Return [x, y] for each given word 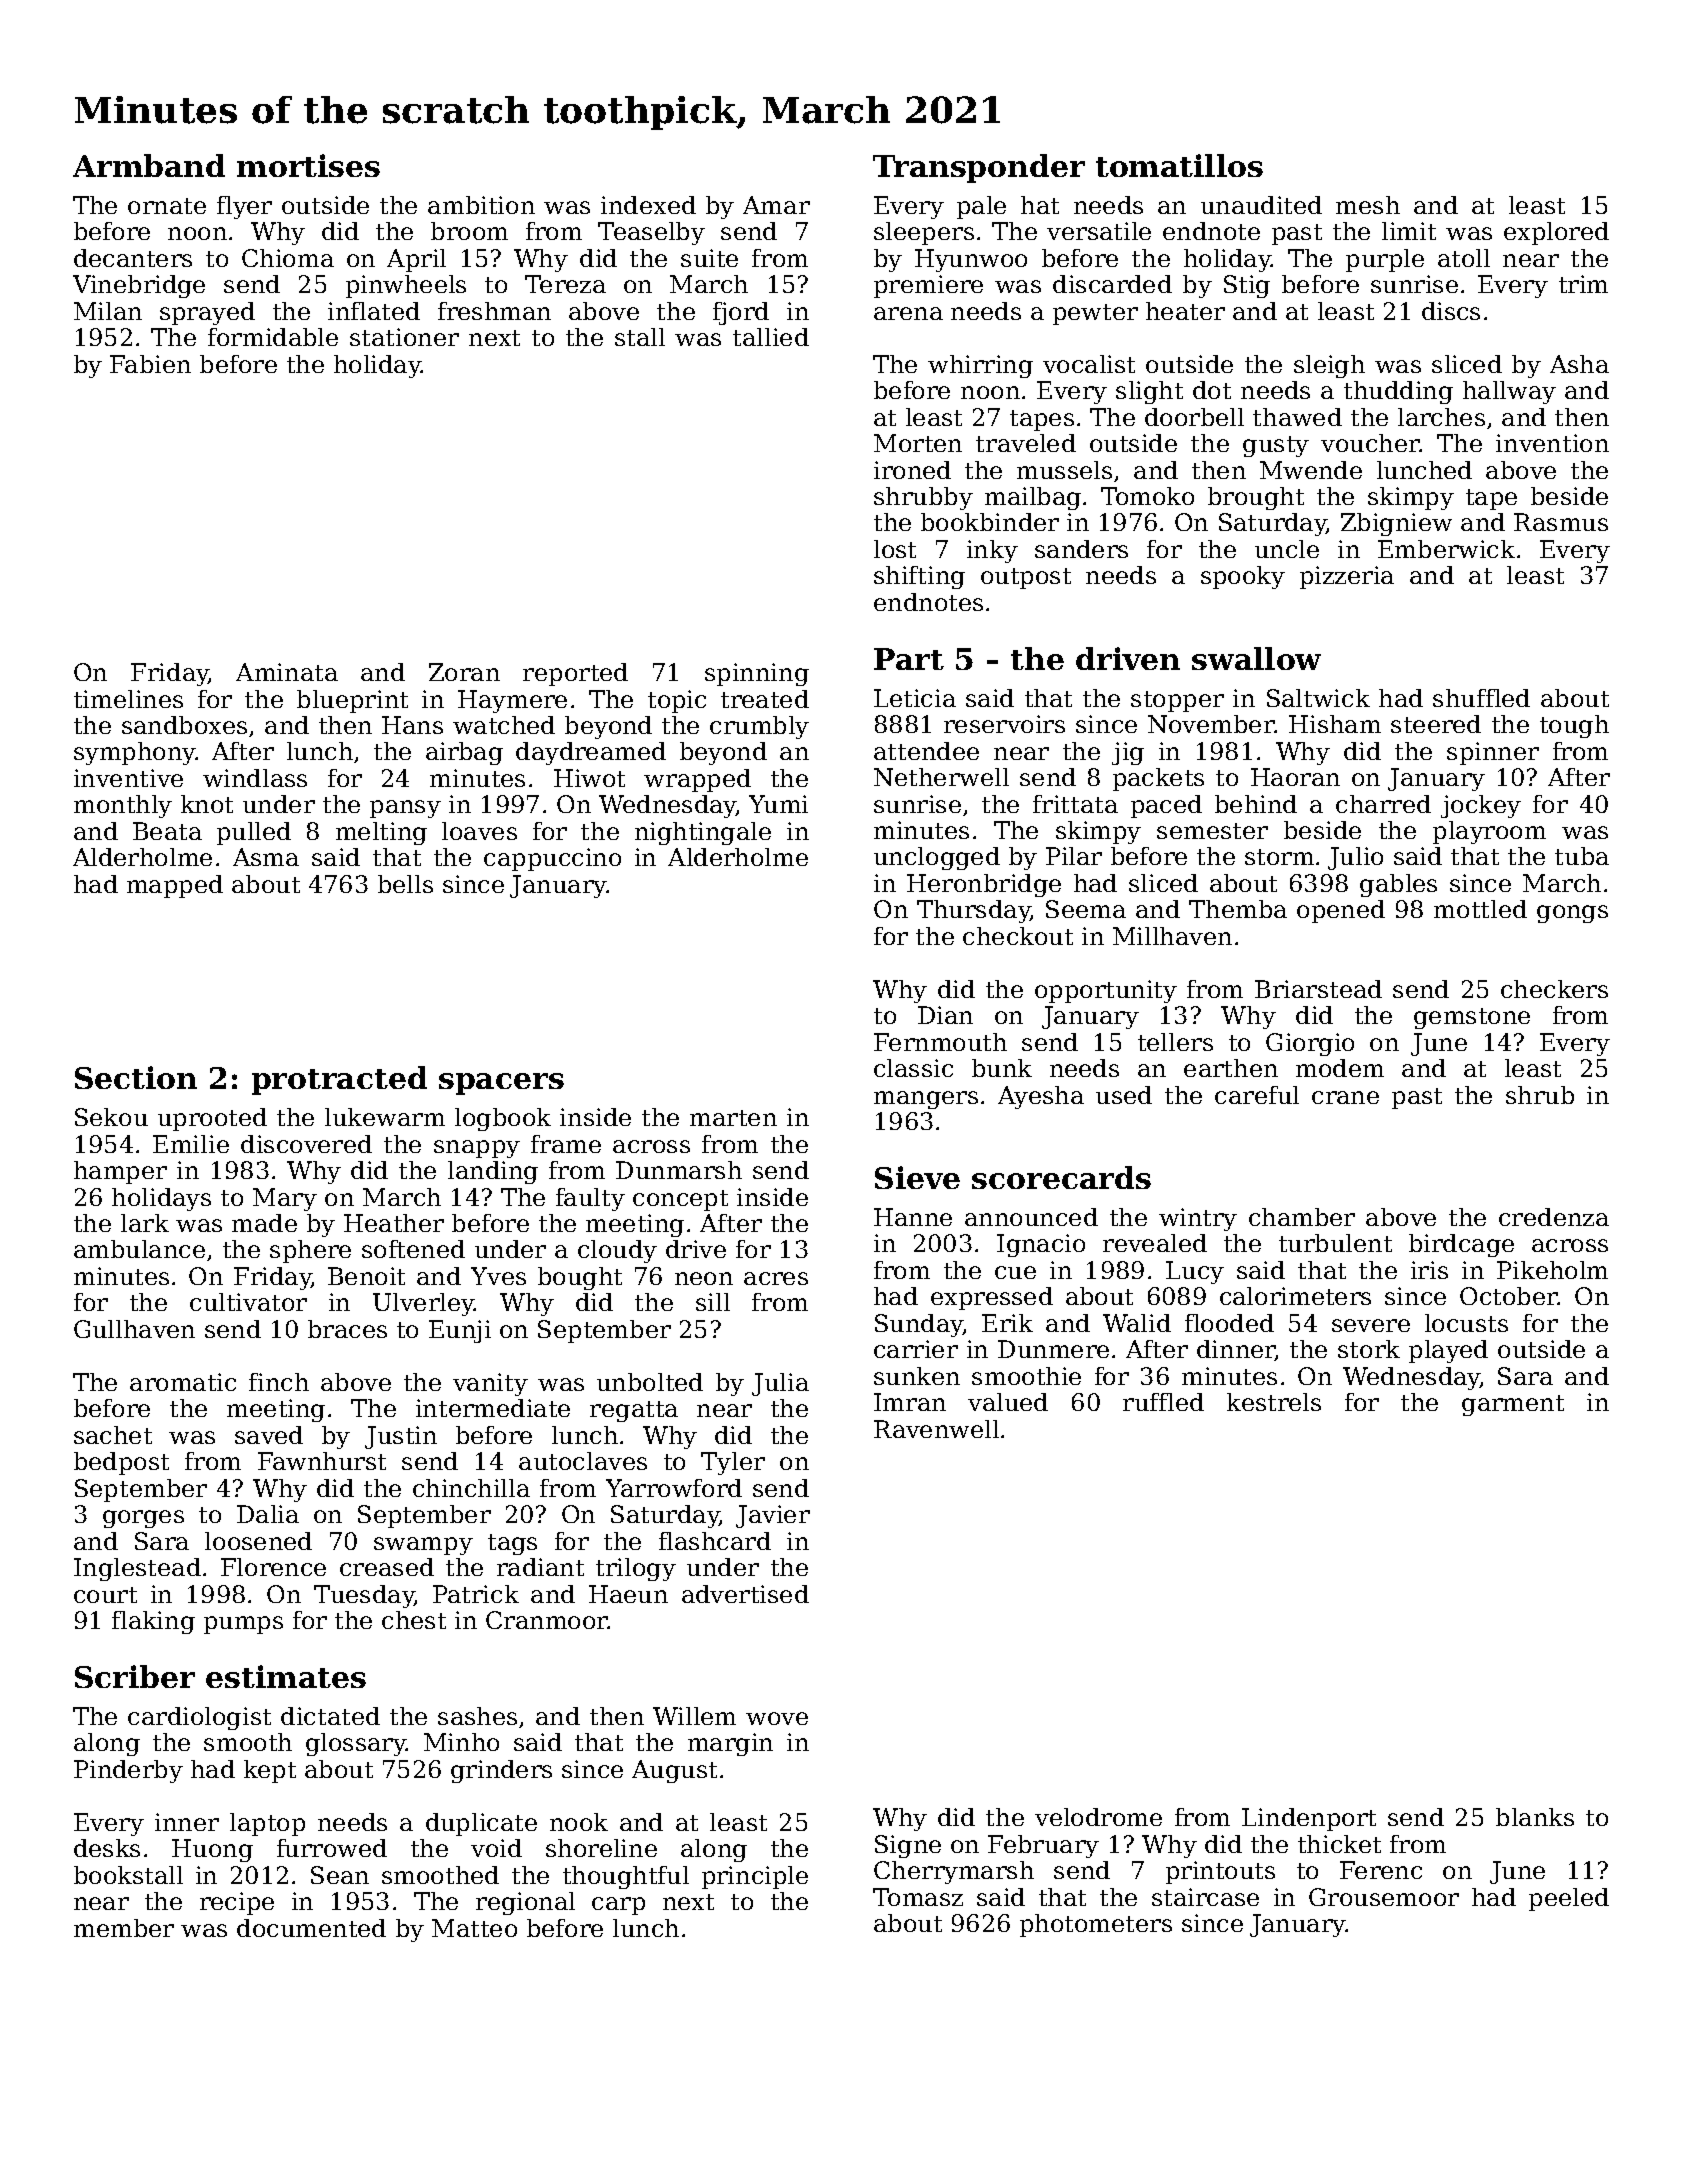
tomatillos [1179, 165]
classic [913, 1068]
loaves [479, 831]
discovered [306, 1144]
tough [1574, 726]
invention [1552, 443]
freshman [494, 311]
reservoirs [1004, 724]
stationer [404, 337]
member [124, 1928]
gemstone [1472, 1018]
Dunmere [1053, 1349]
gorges [143, 1519]
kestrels [1274, 1402]
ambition [481, 205]
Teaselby [651, 233]
